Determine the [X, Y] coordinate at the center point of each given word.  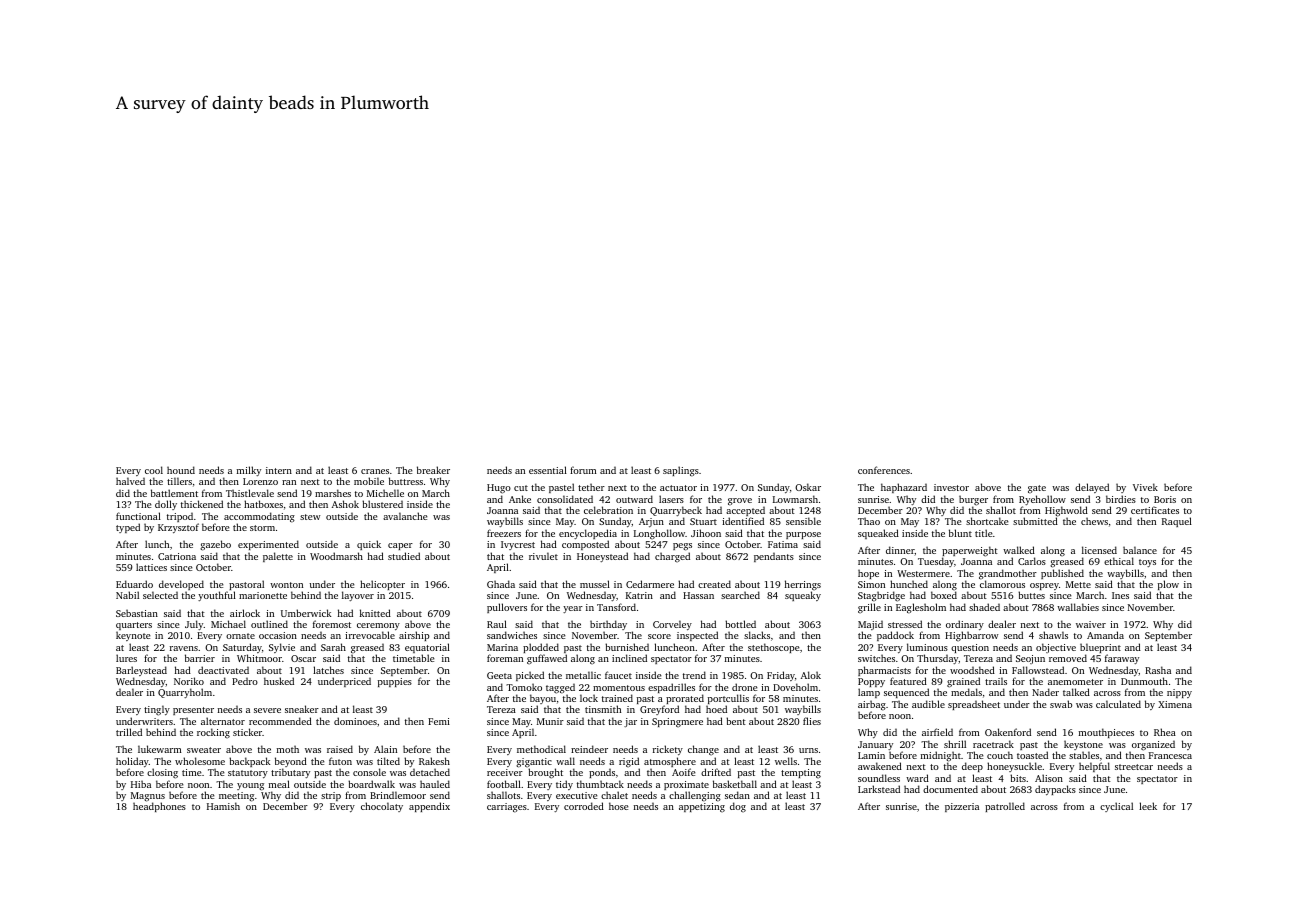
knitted [375, 613]
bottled [740, 624]
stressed [905, 624]
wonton [286, 585]
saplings [681, 471]
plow [1168, 586]
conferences [884, 470]
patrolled [1005, 807]
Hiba [141, 784]
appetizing [702, 808]
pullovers [507, 608]
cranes [375, 471]
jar [630, 722]
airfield [937, 732]
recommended [280, 721]
